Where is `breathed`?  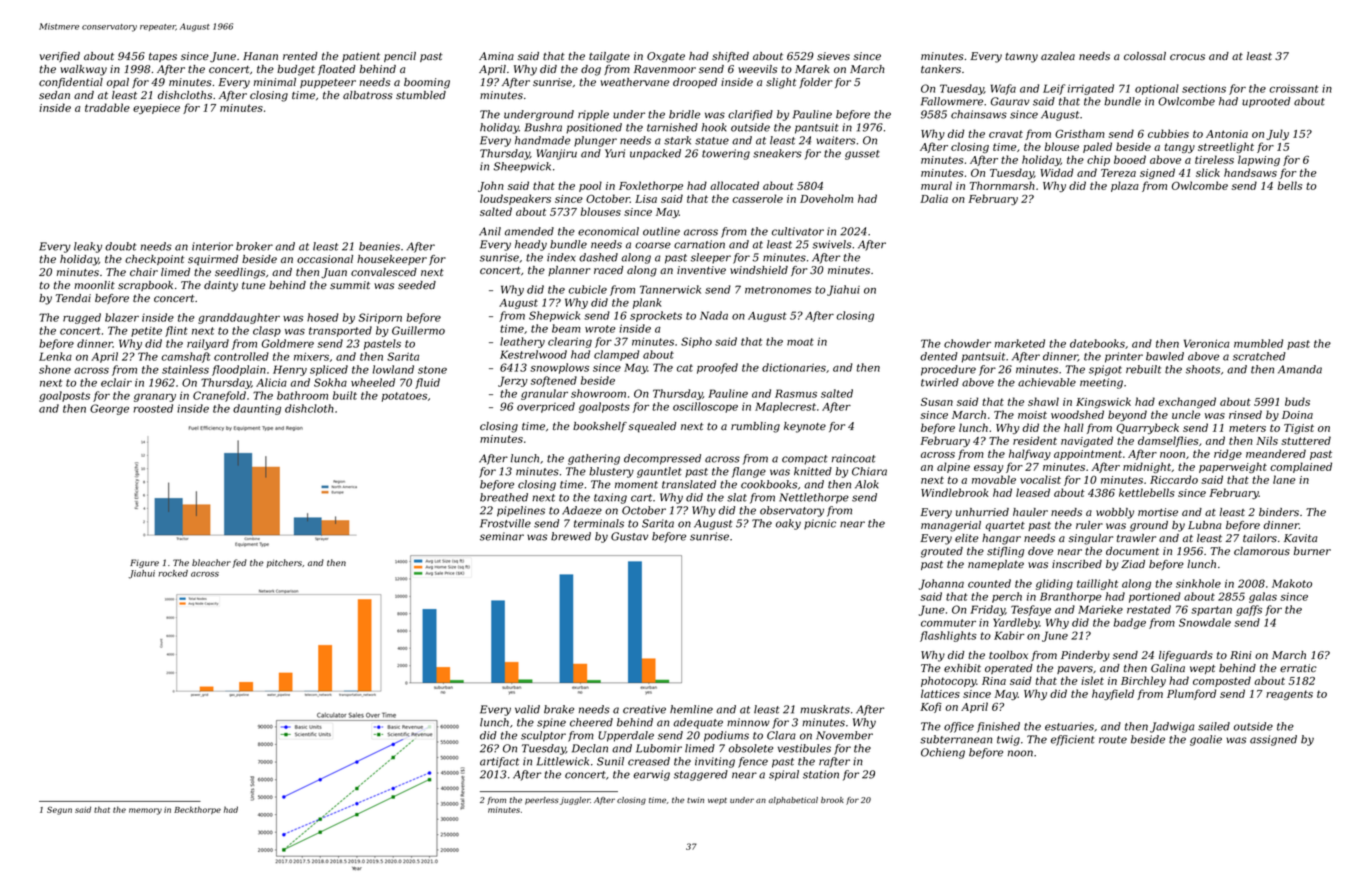 breathed is located at coordinates (504, 497).
